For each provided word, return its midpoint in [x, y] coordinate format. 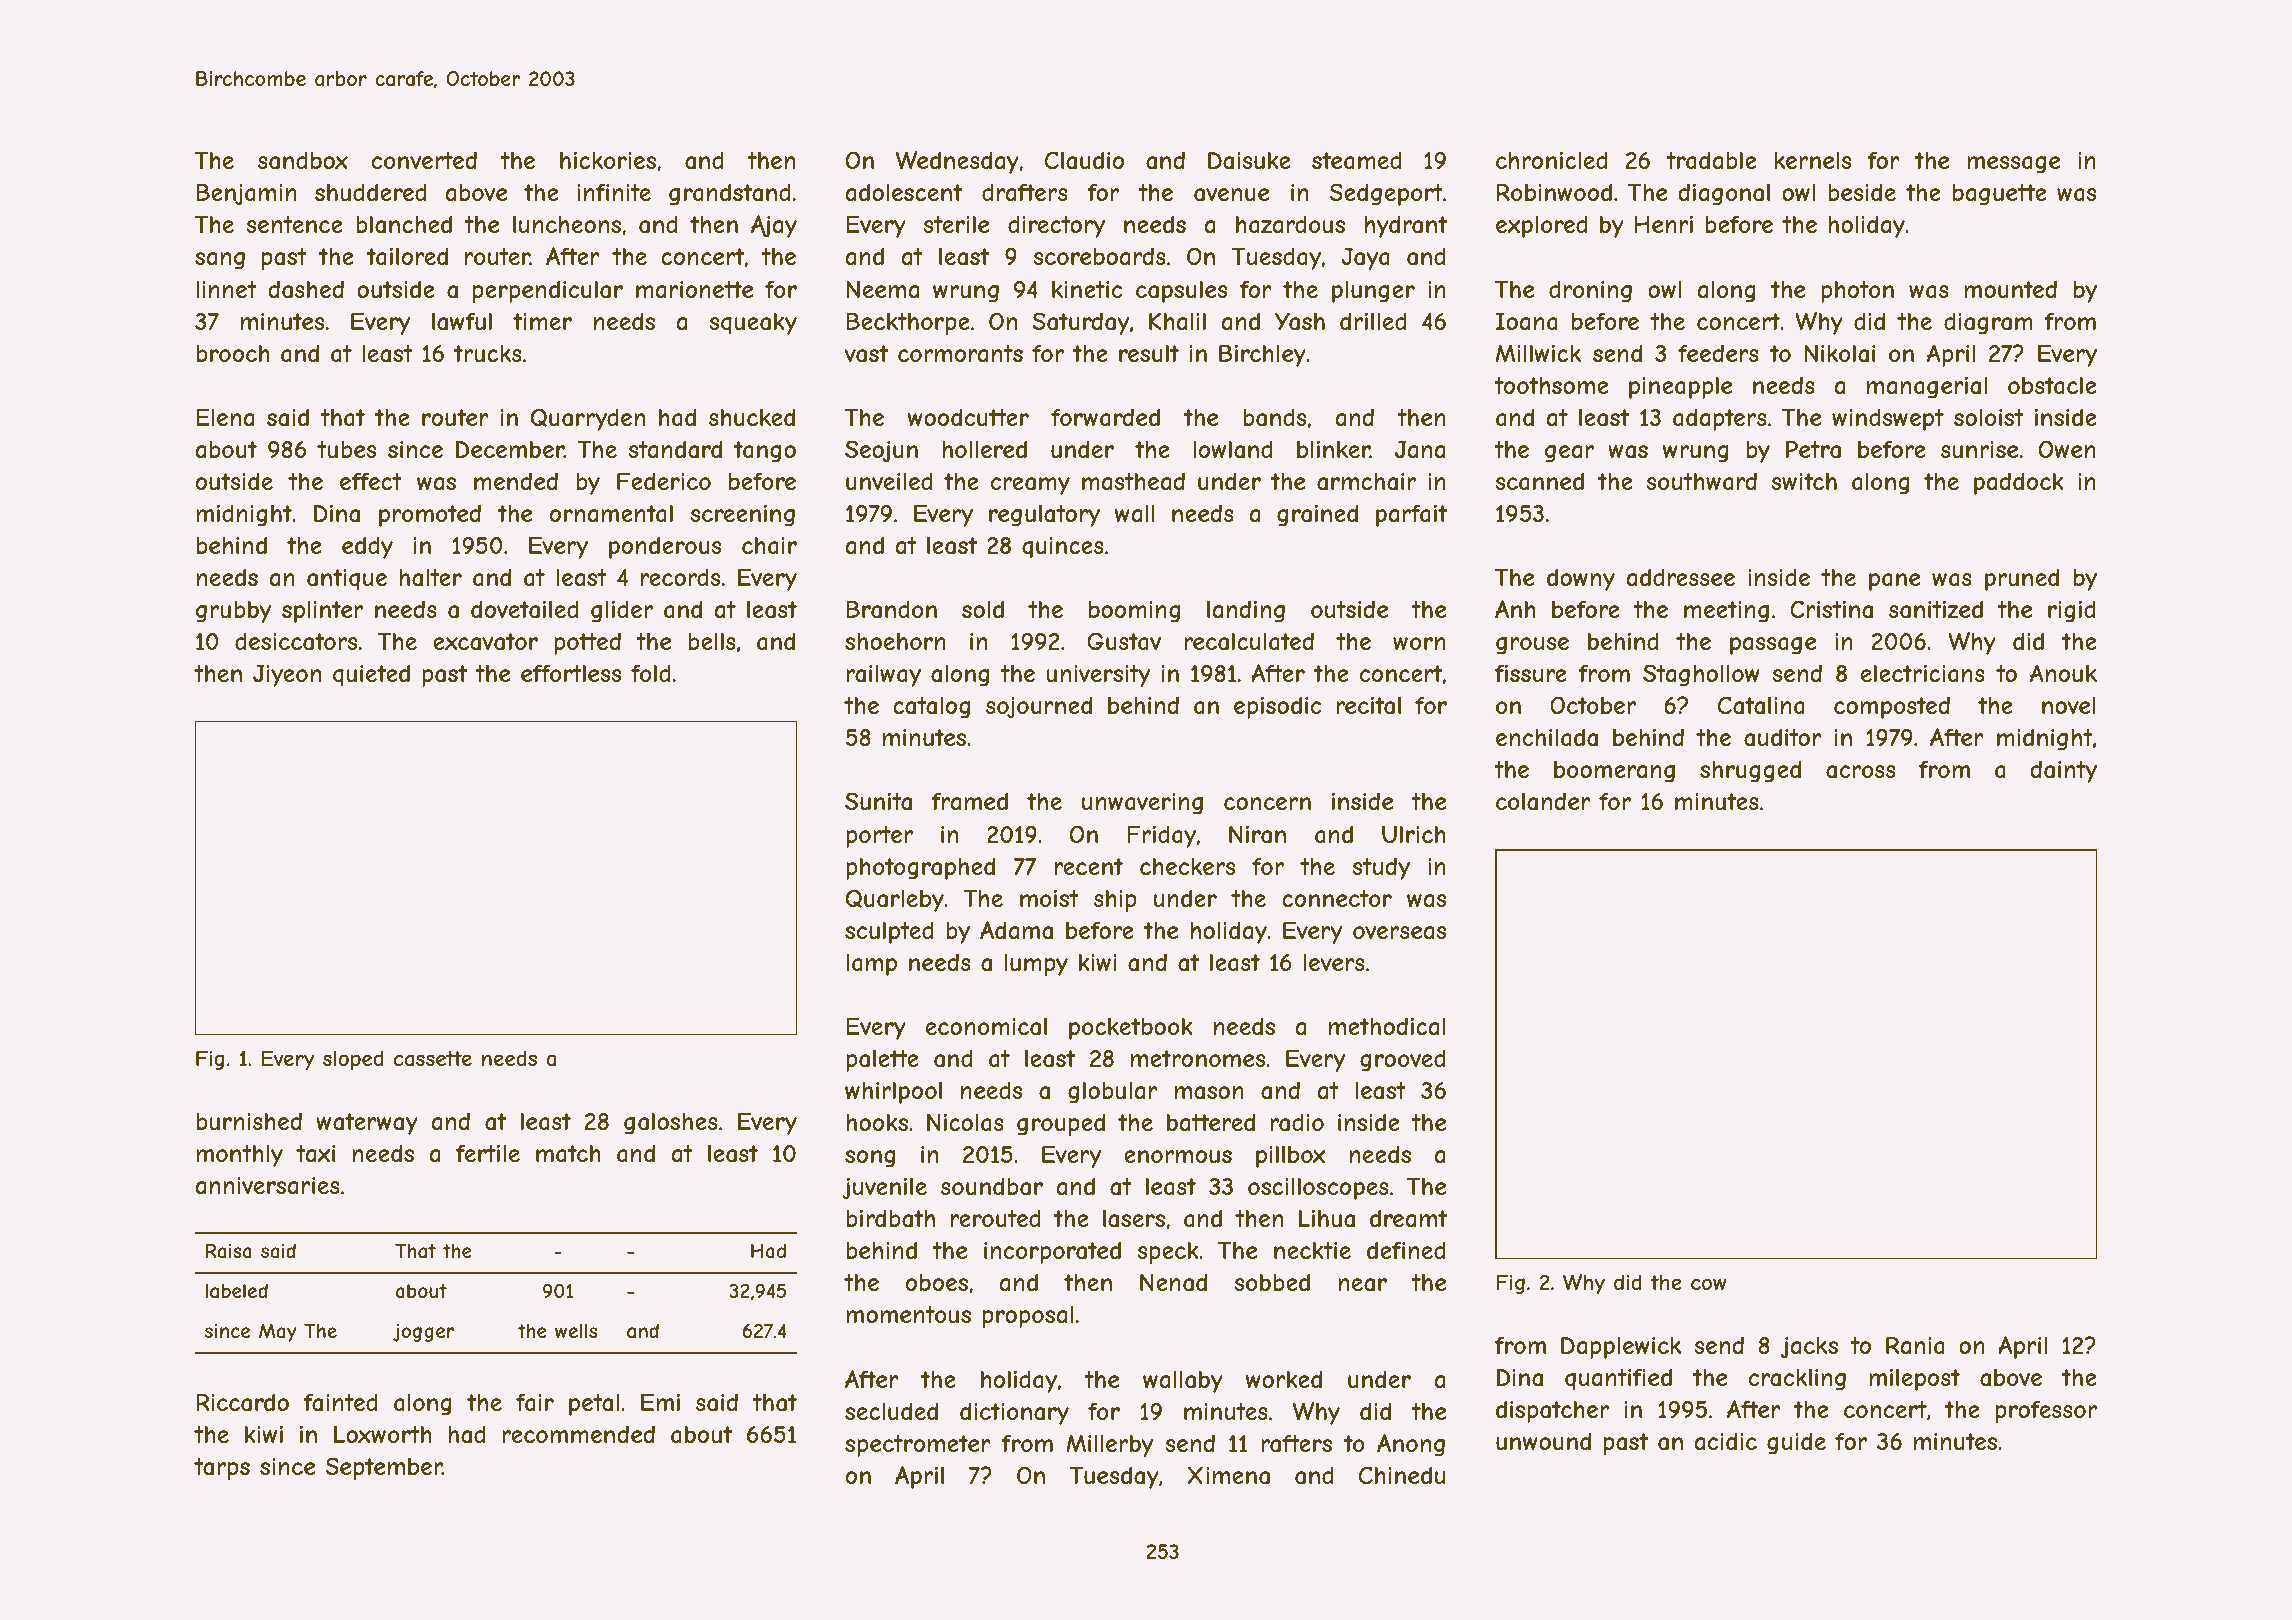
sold [983, 609]
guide [1796, 1443]
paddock [2019, 483]
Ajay [774, 226]
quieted [371, 675]
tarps [222, 1469]
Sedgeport [1386, 194]
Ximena [1228, 1475]
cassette [433, 1058]
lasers [1134, 1219]
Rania [1915, 1345]
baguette [2000, 195]
